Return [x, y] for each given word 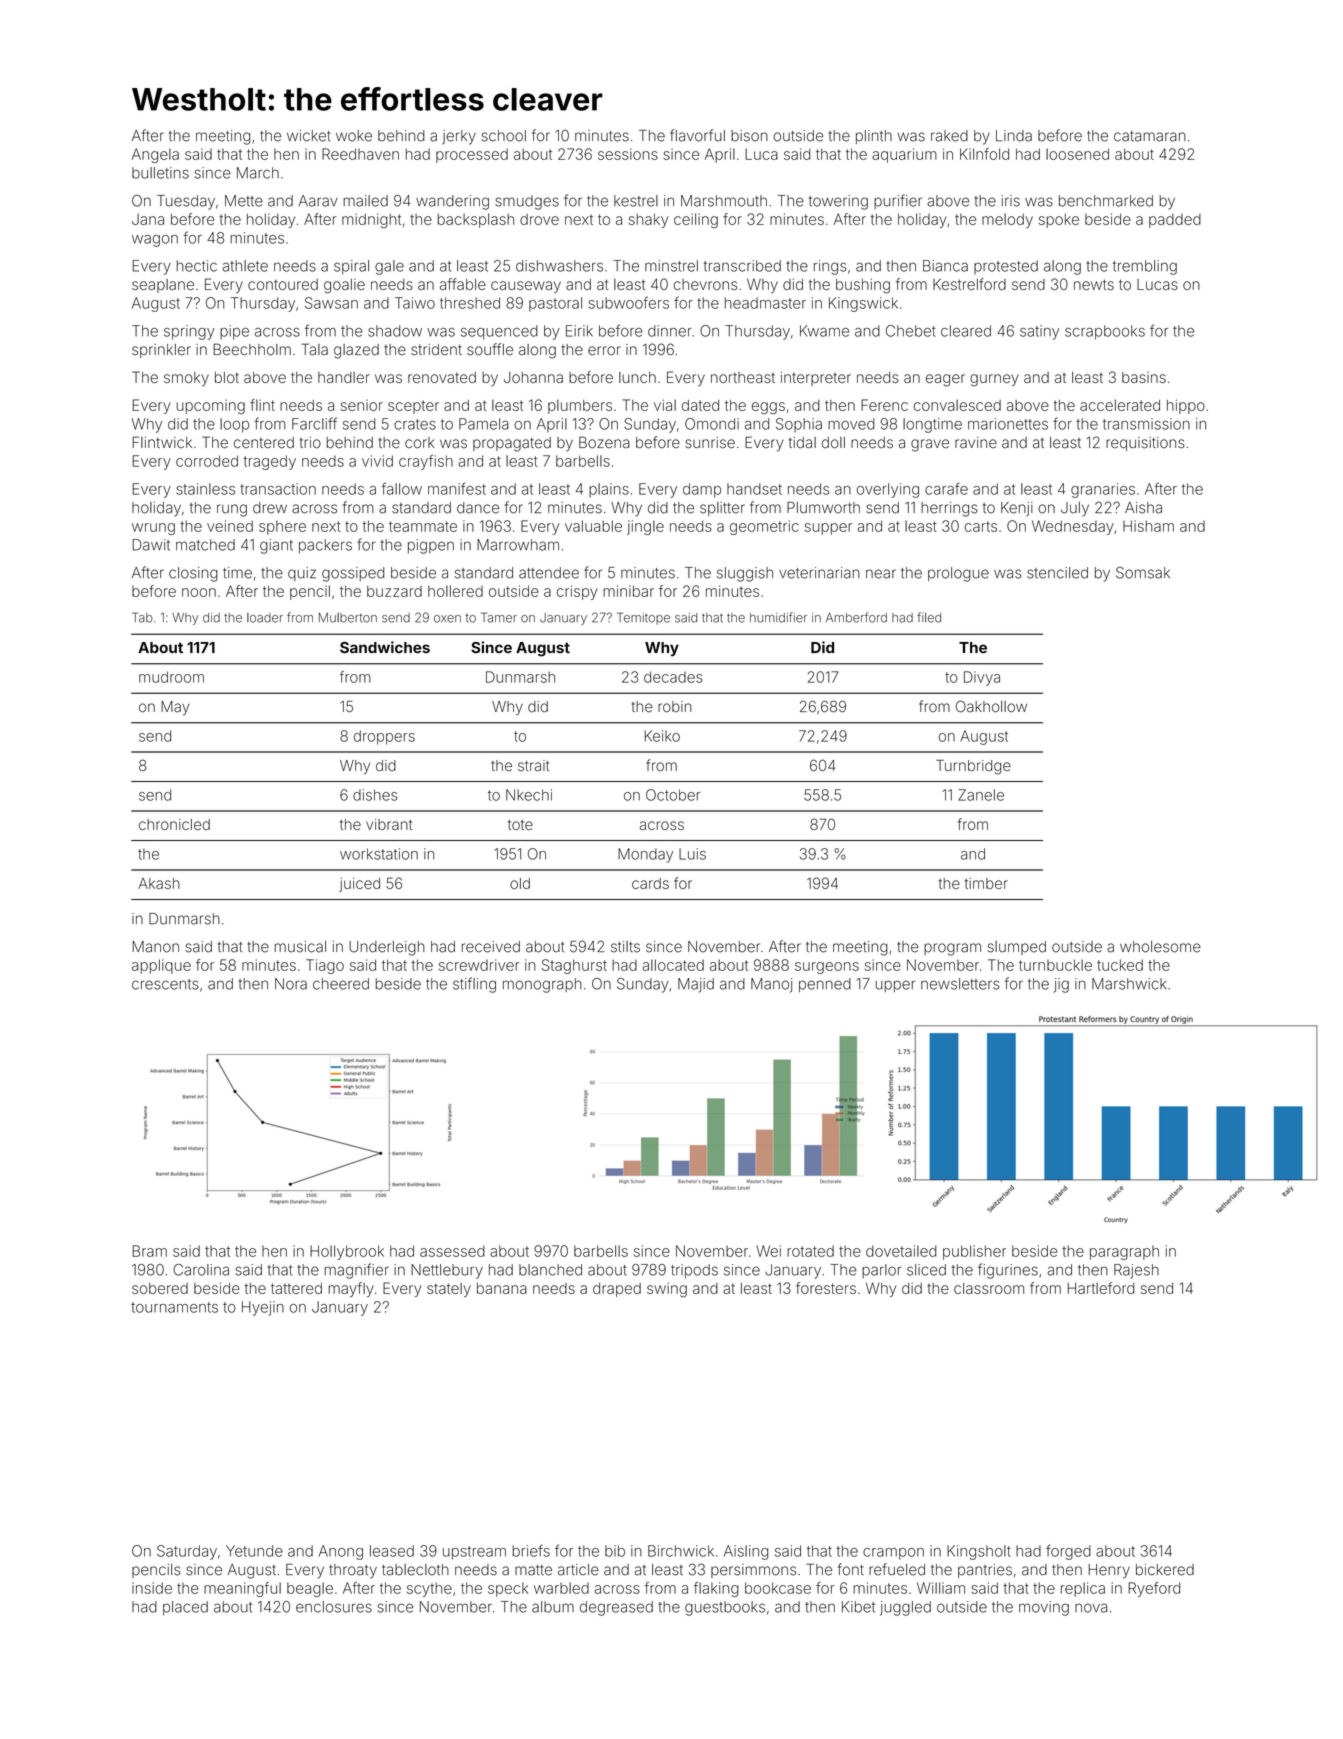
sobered [160, 1288]
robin [675, 707]
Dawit [151, 545]
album [553, 1607]
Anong [341, 1552]
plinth [874, 137]
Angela [155, 155]
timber [986, 883]
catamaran [1150, 136]
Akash [159, 883]
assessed [452, 1251]
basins [1144, 377]
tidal [802, 443]
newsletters [960, 984]
